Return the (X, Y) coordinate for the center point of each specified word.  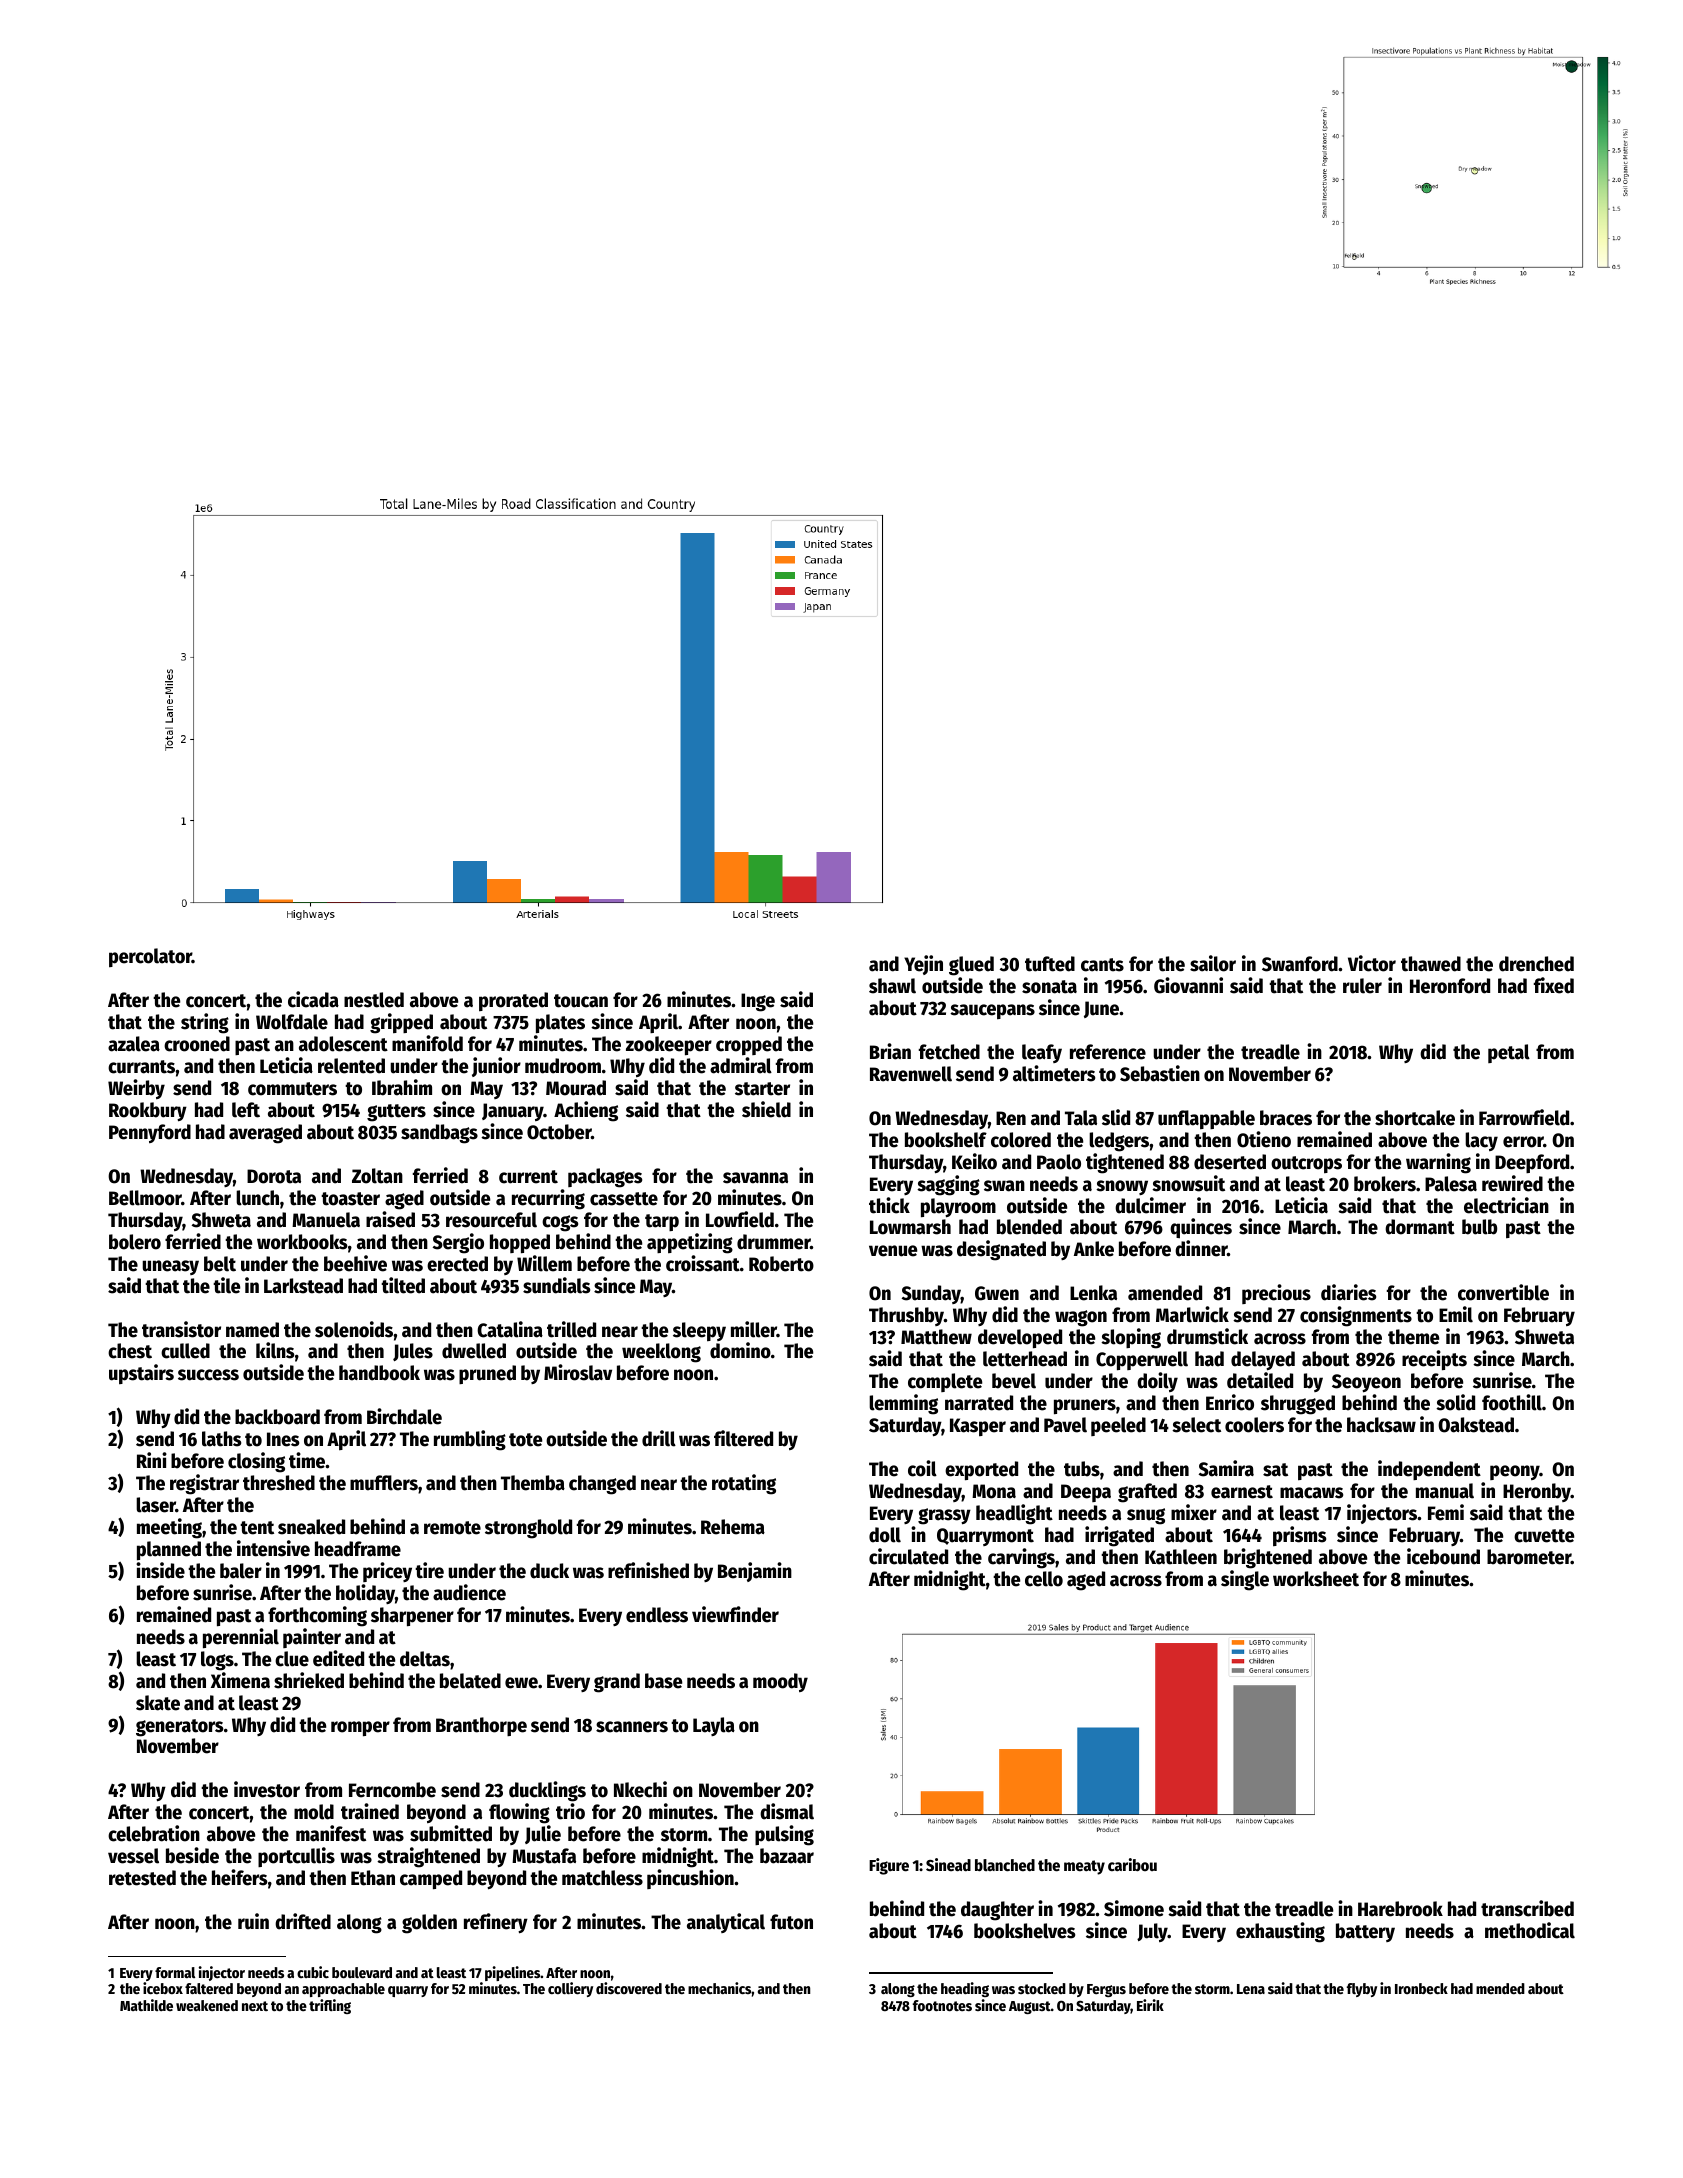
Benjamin (755, 1572)
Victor (1372, 963)
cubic (313, 1972)
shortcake (1415, 1118)
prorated (513, 1001)
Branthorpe (481, 1726)
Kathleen (1181, 1557)
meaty (1084, 1867)
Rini (152, 1460)
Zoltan (377, 1176)
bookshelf (946, 1140)
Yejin (923, 965)
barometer (1529, 1557)
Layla (714, 1726)
